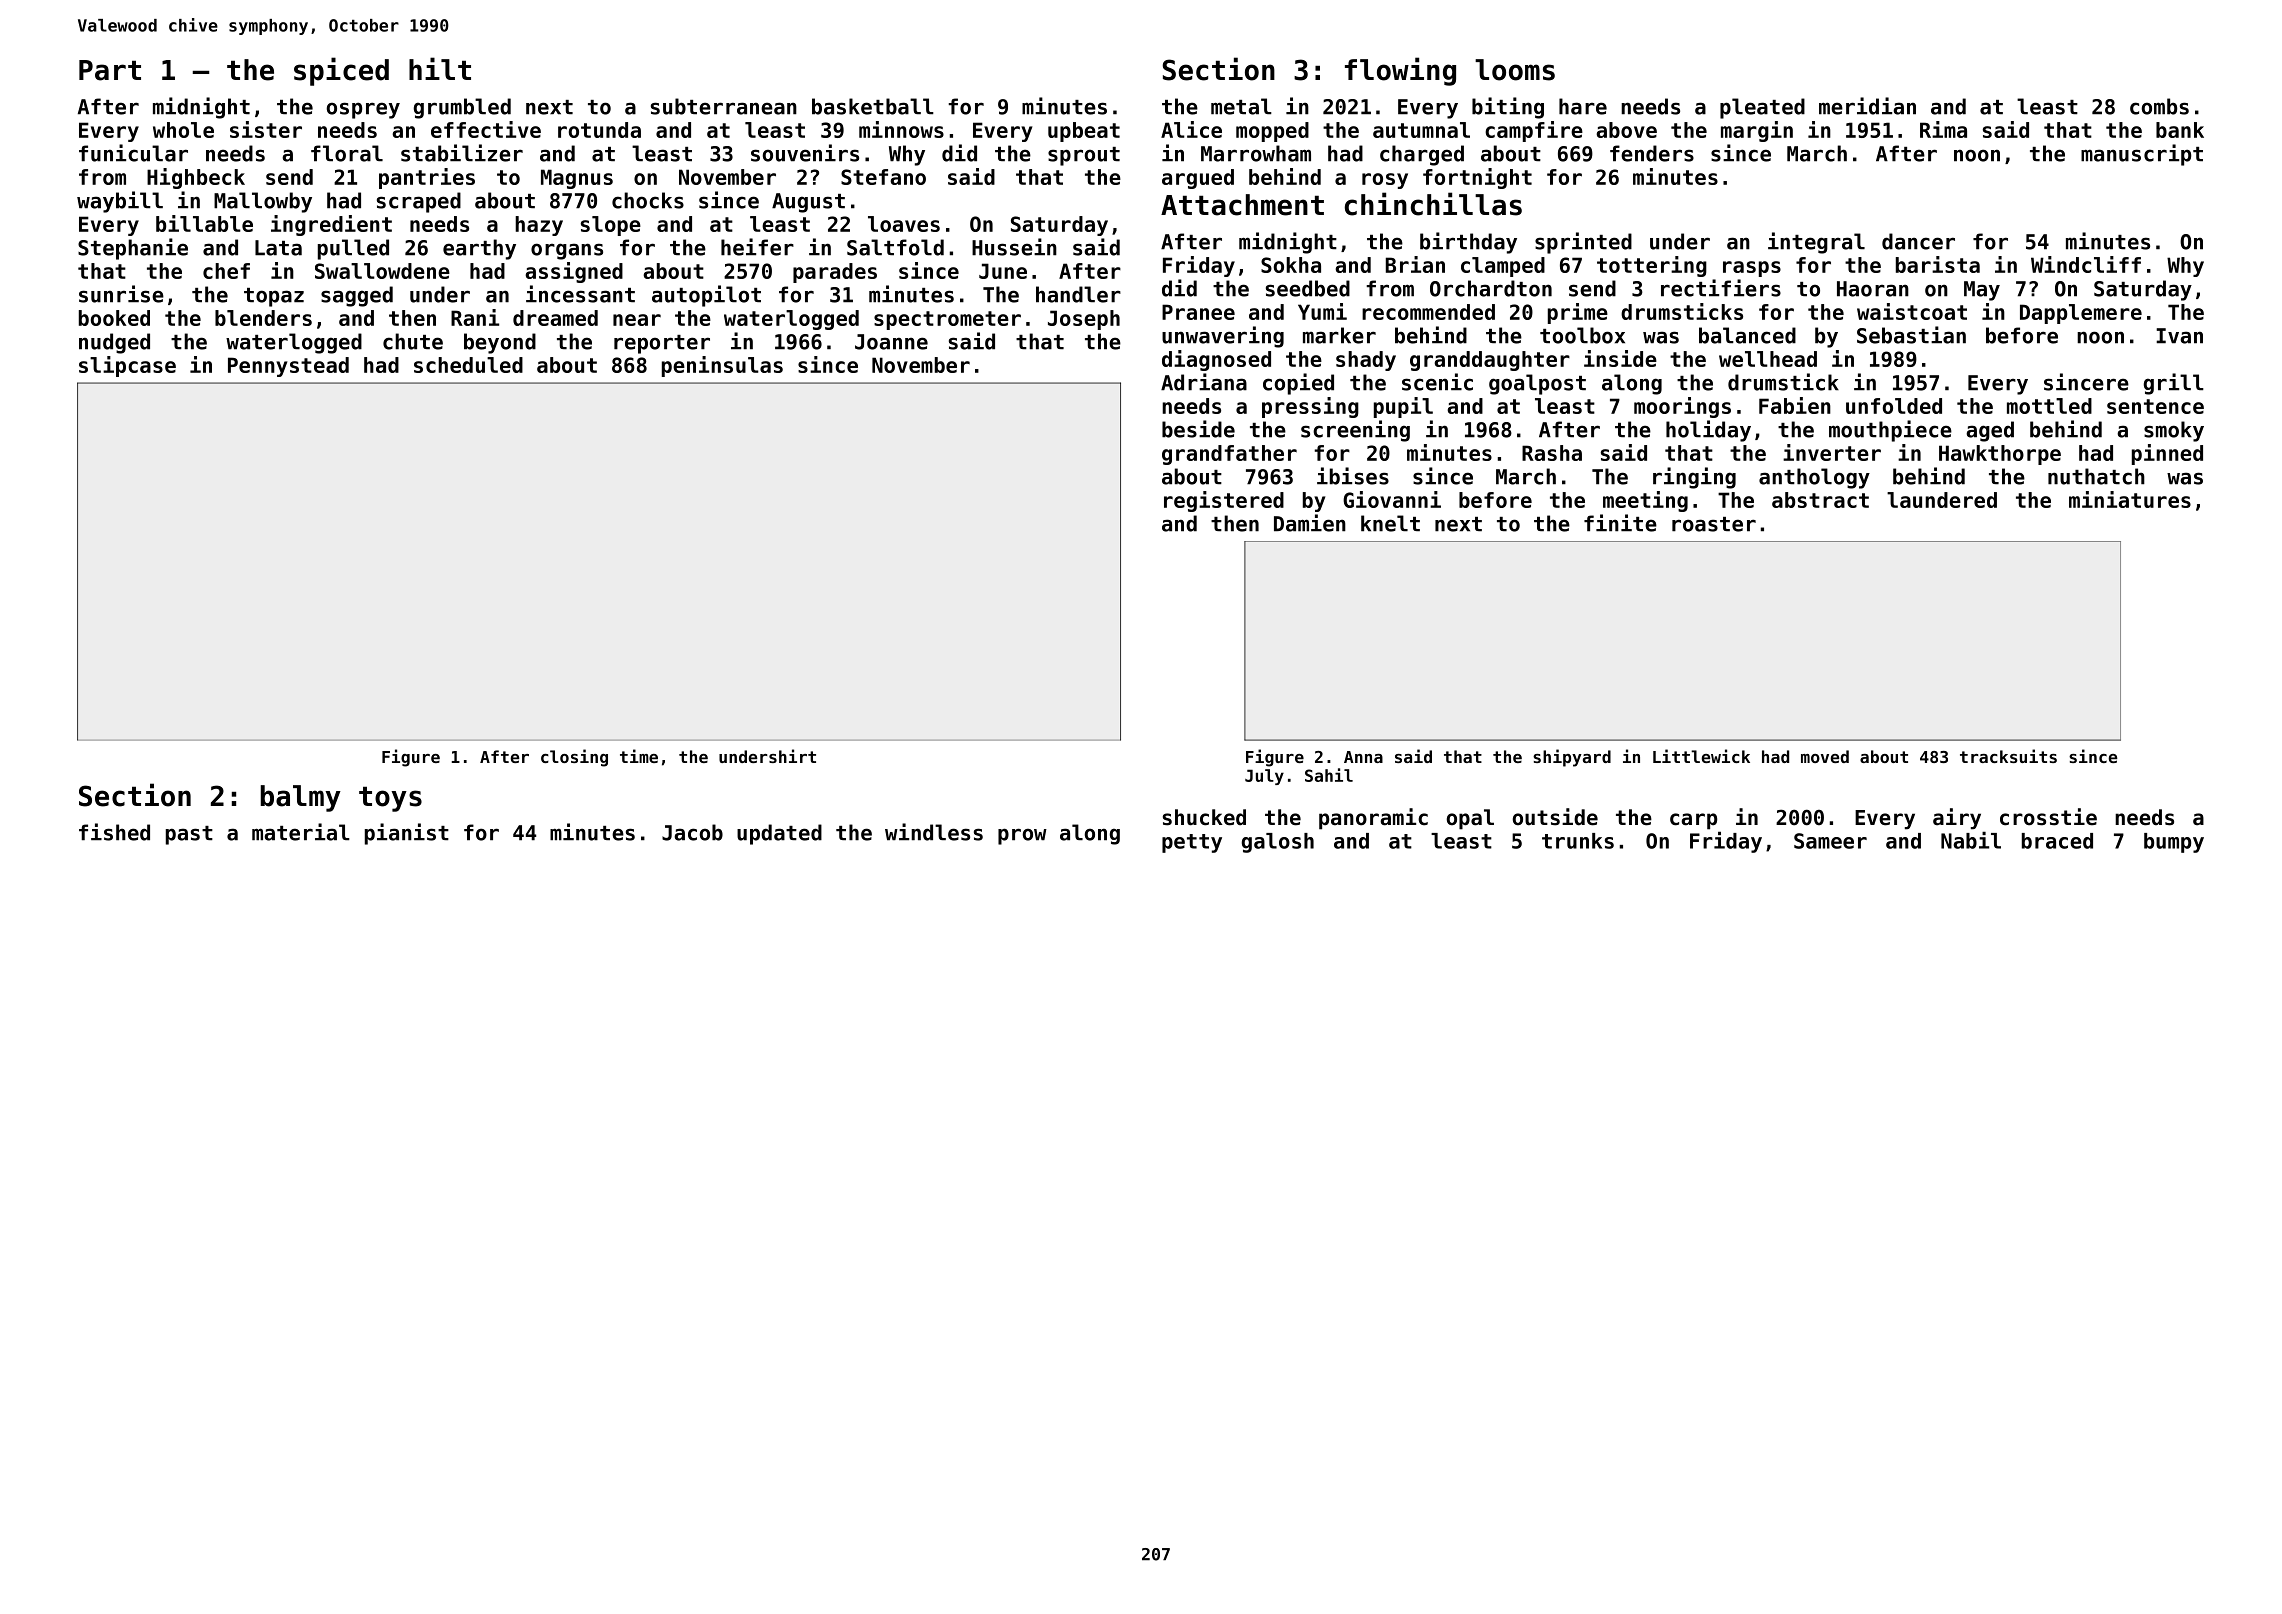 The width and height of the page is (2282, 1614). What do you see at coordinates (1652, 153) in the page?
I see `fenders` at bounding box center [1652, 153].
